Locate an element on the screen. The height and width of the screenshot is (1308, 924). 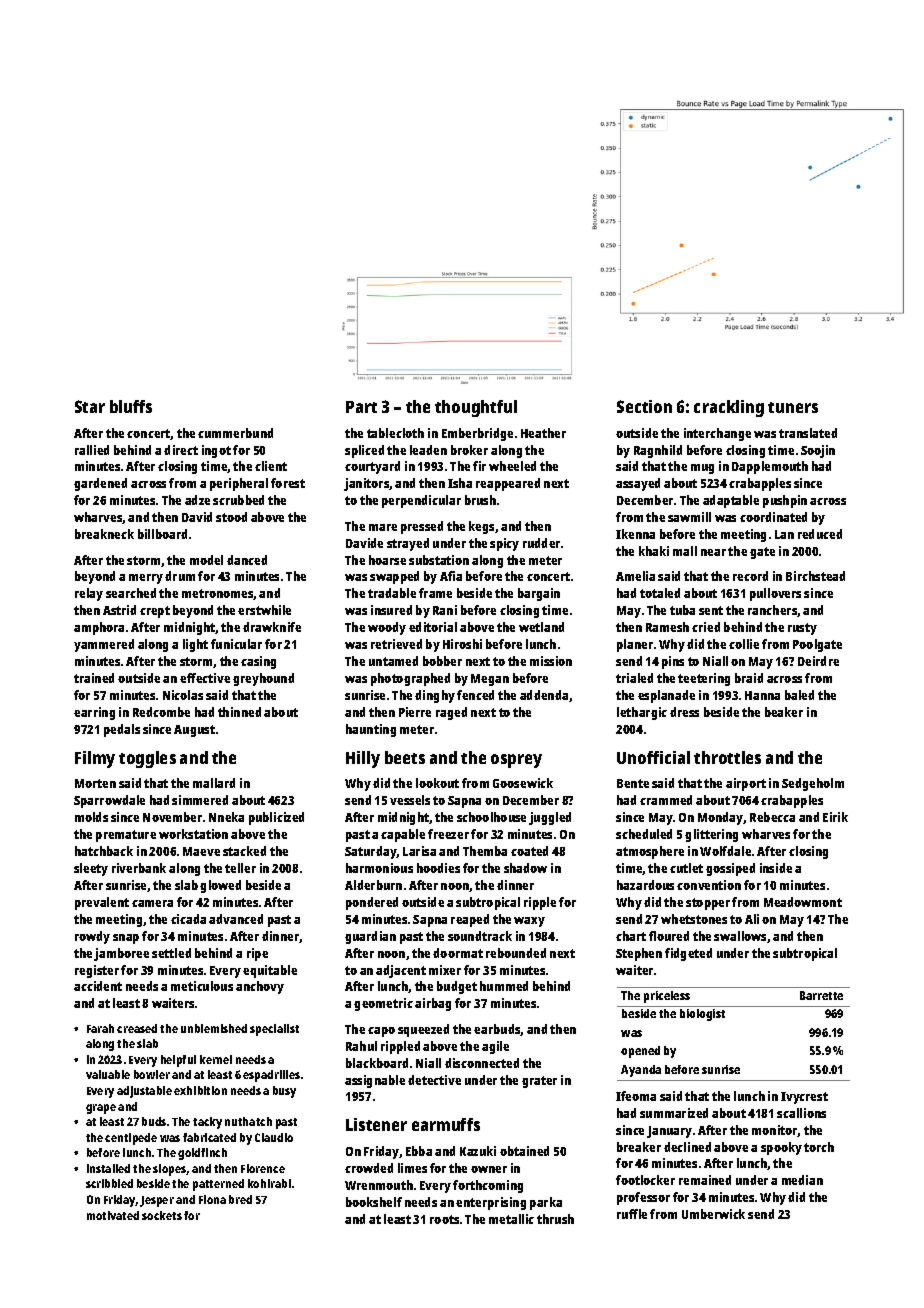
fidgeted is located at coordinates (688, 954).
